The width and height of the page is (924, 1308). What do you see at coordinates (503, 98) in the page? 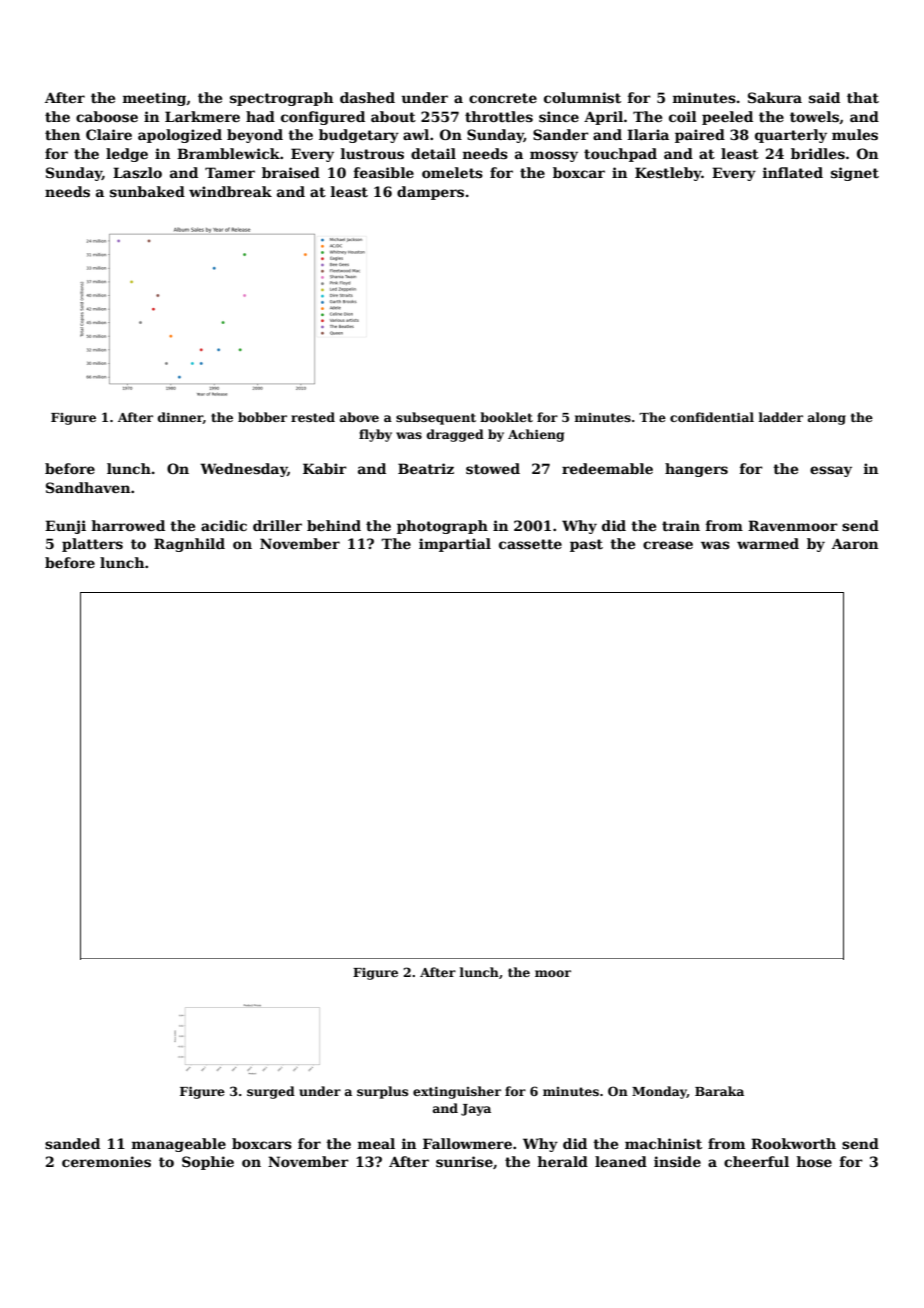
I see `concrete` at bounding box center [503, 98].
